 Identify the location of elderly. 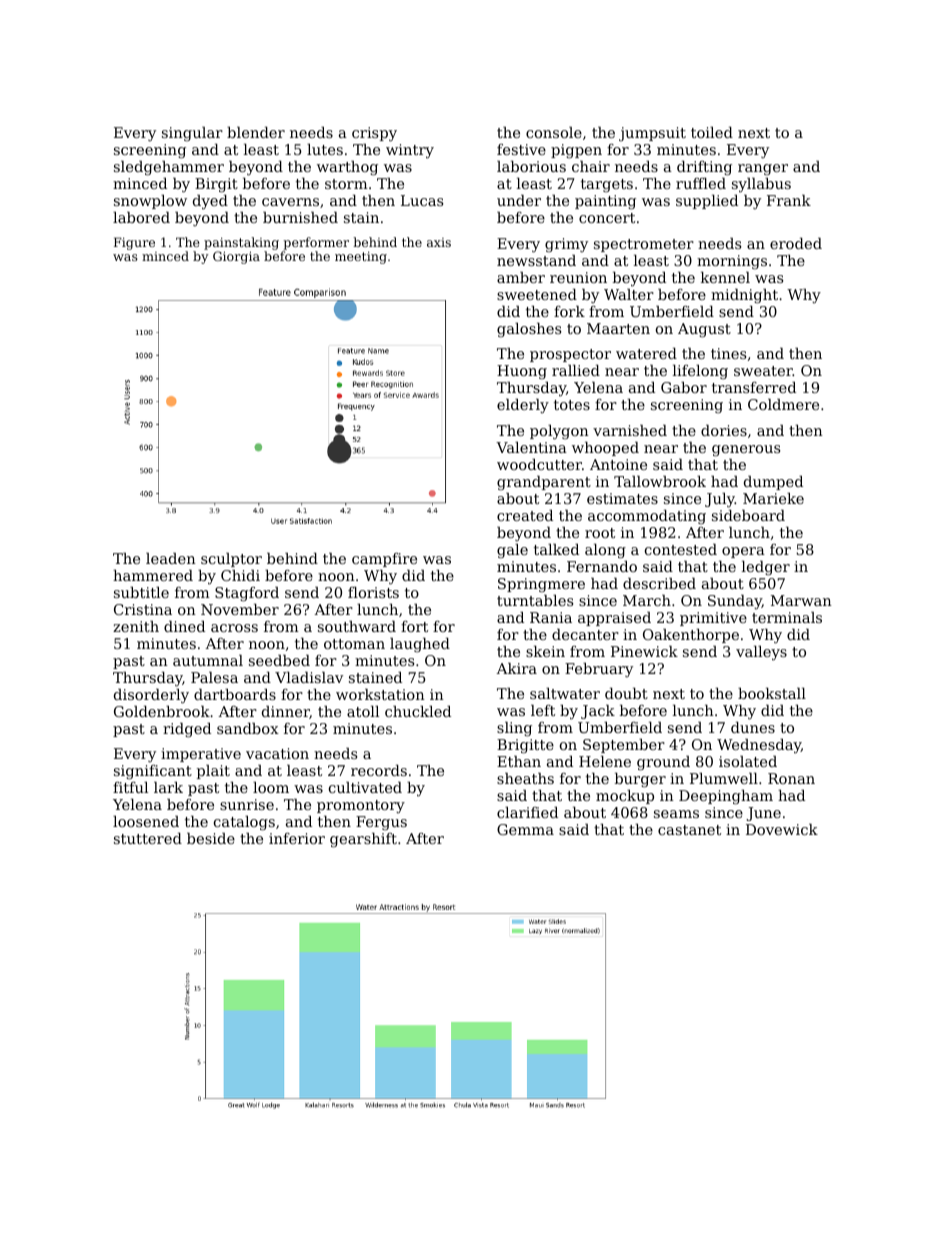
(523, 406).
